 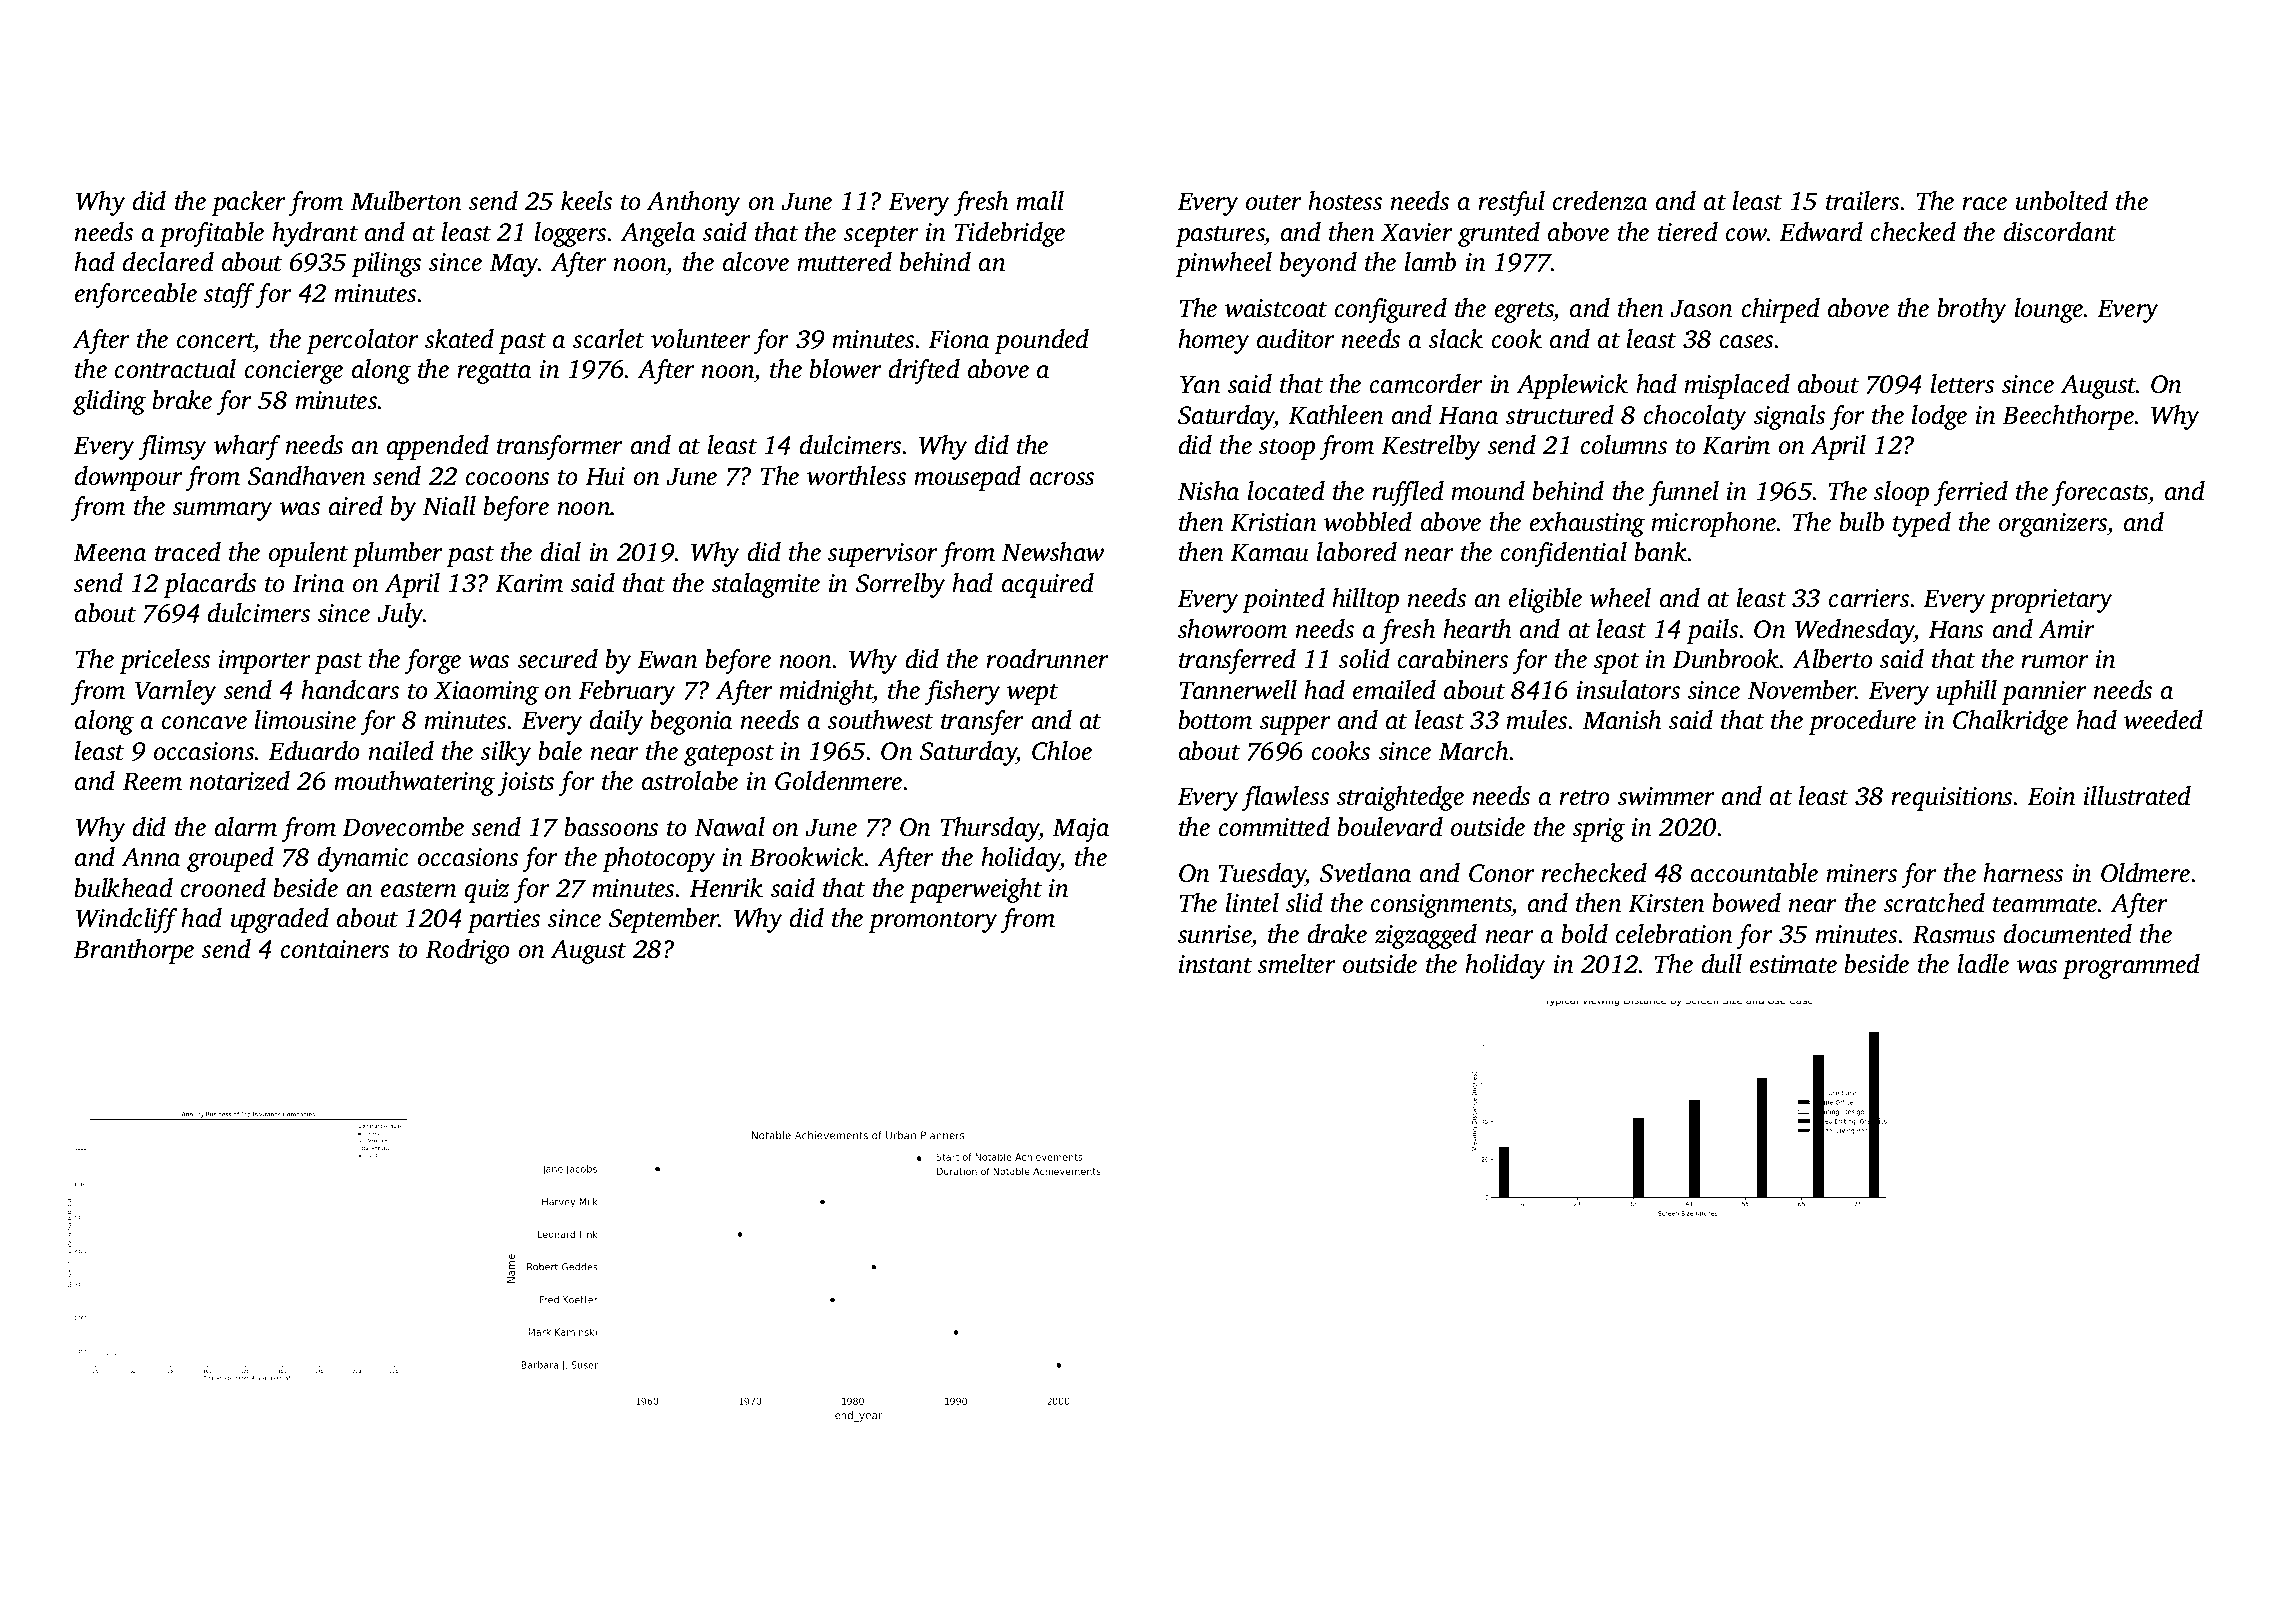 I want to click on bowed, so click(x=1746, y=903).
